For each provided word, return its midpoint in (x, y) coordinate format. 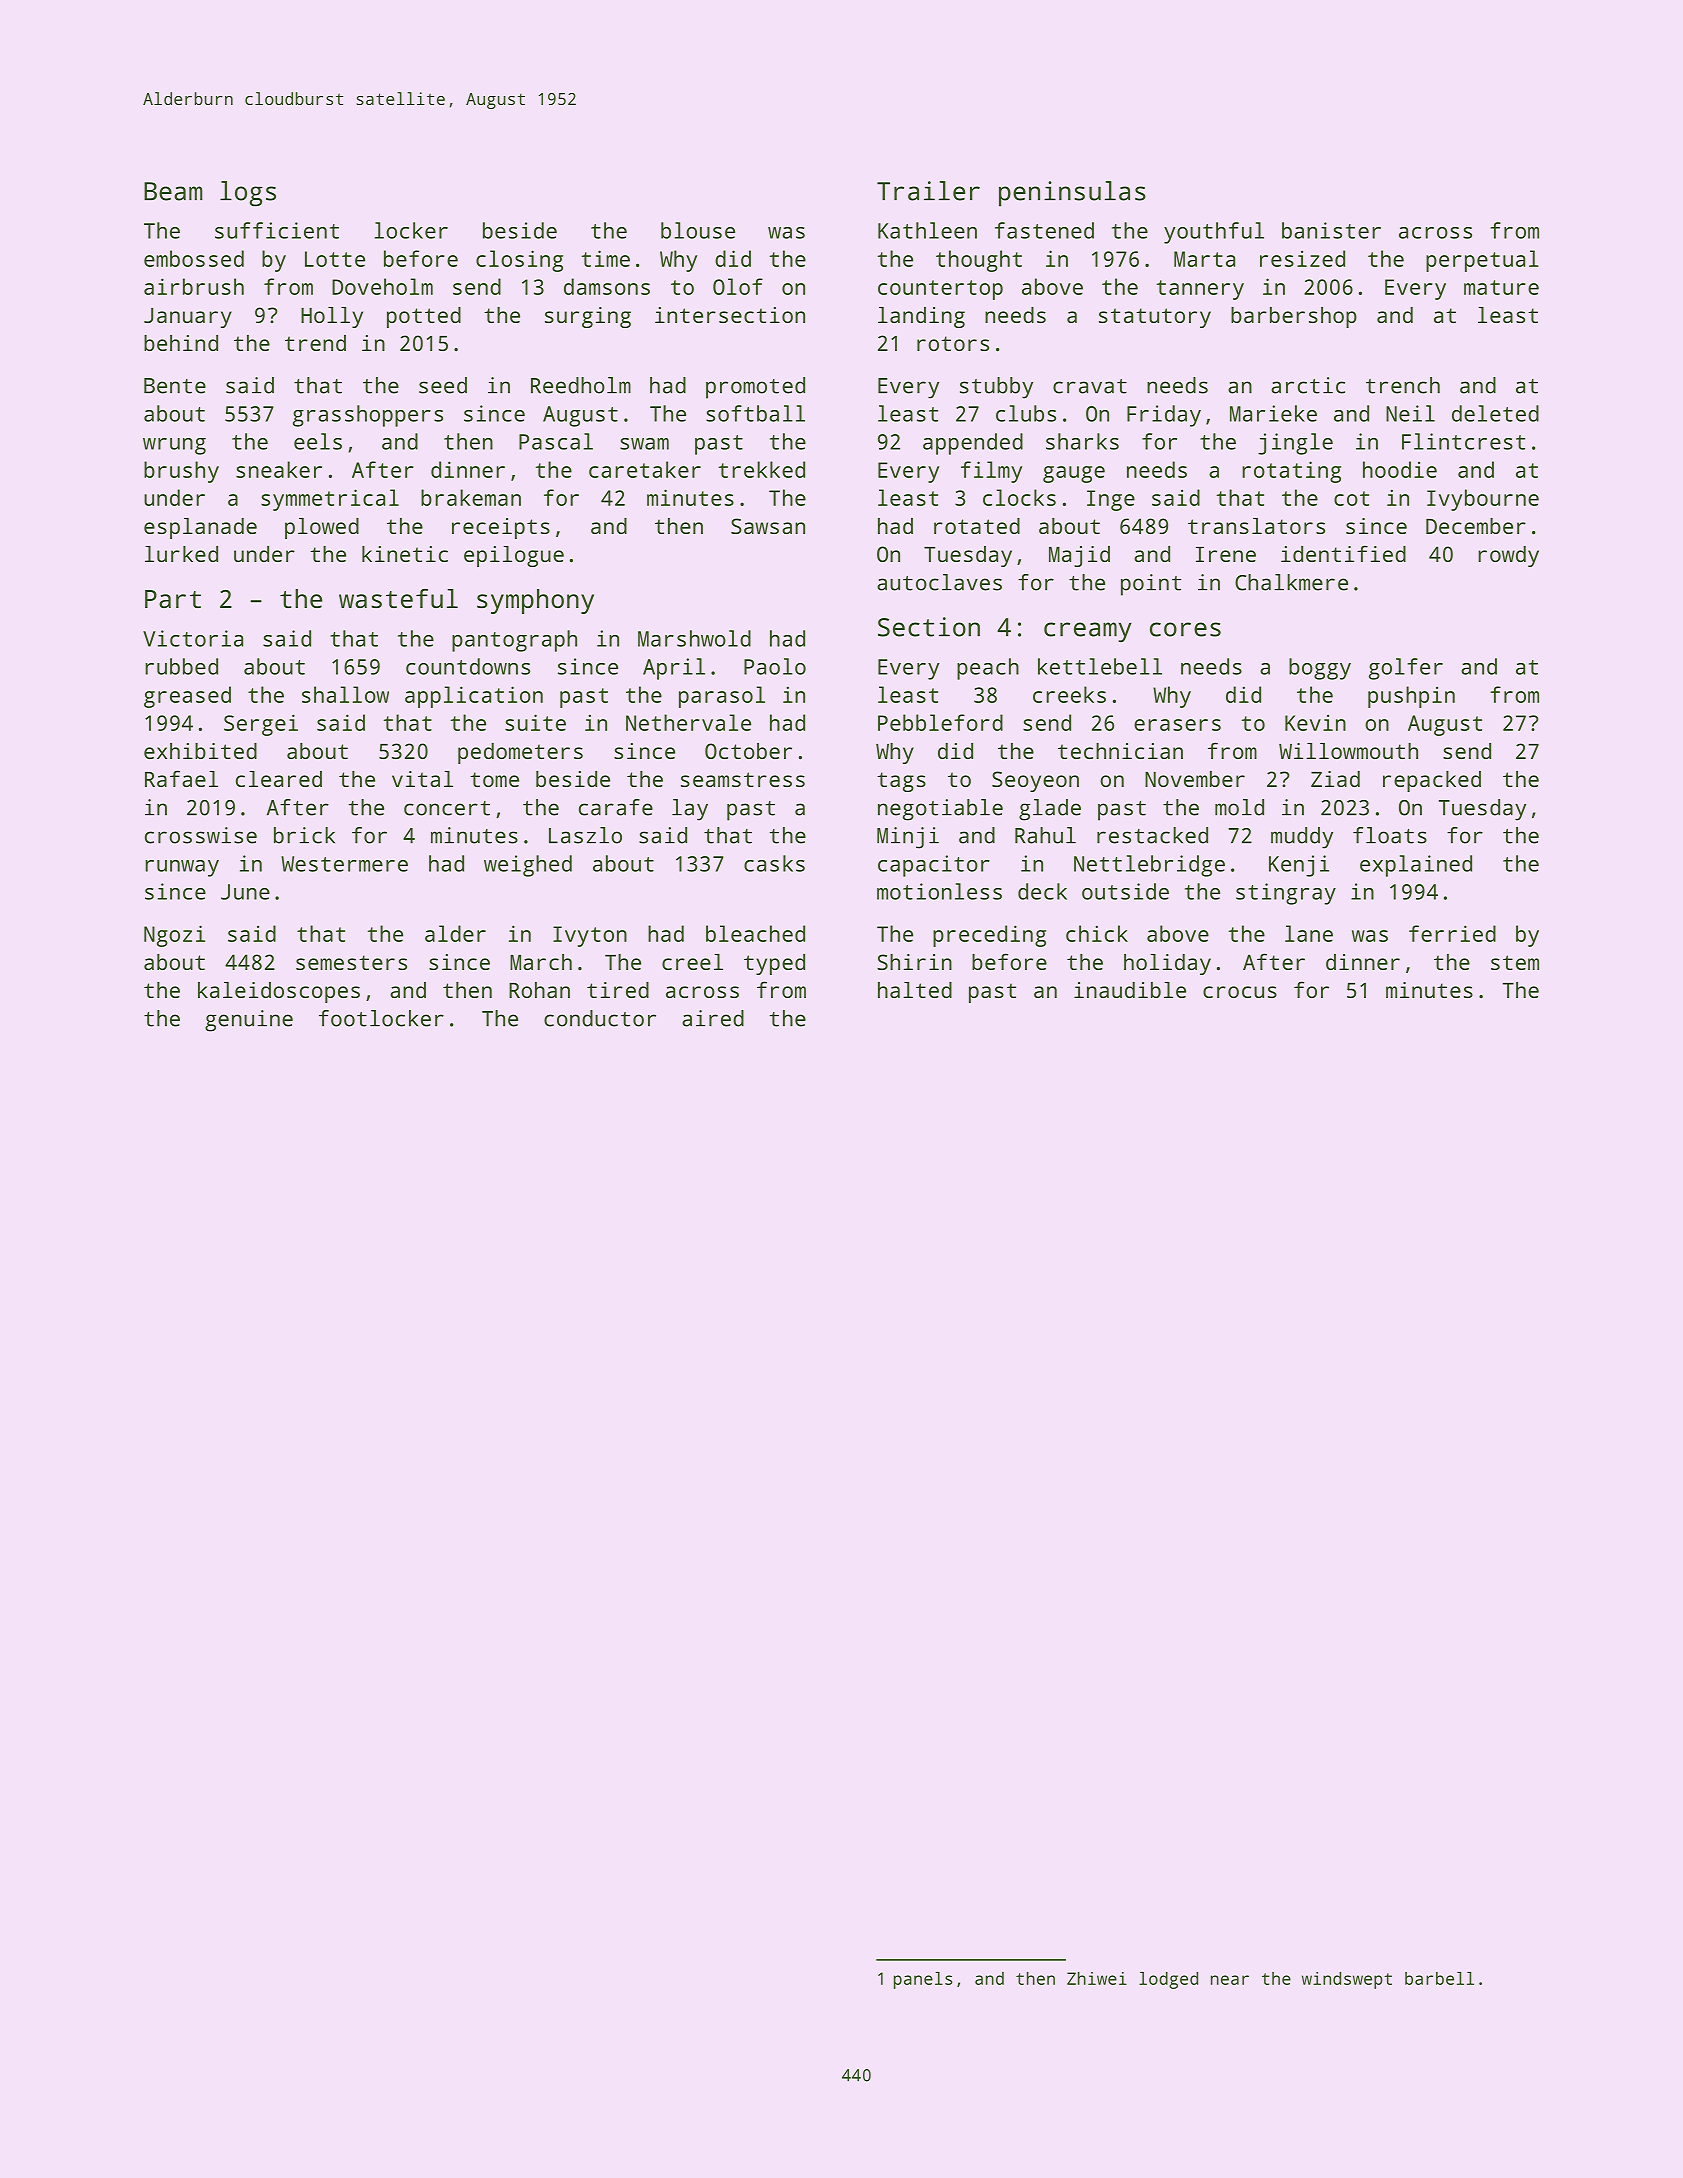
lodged (1168, 1980)
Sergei (261, 725)
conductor (600, 1018)
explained (1416, 866)
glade (1050, 810)
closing (519, 261)
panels (923, 1980)
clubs (1026, 413)
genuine (249, 1021)
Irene (1226, 554)
